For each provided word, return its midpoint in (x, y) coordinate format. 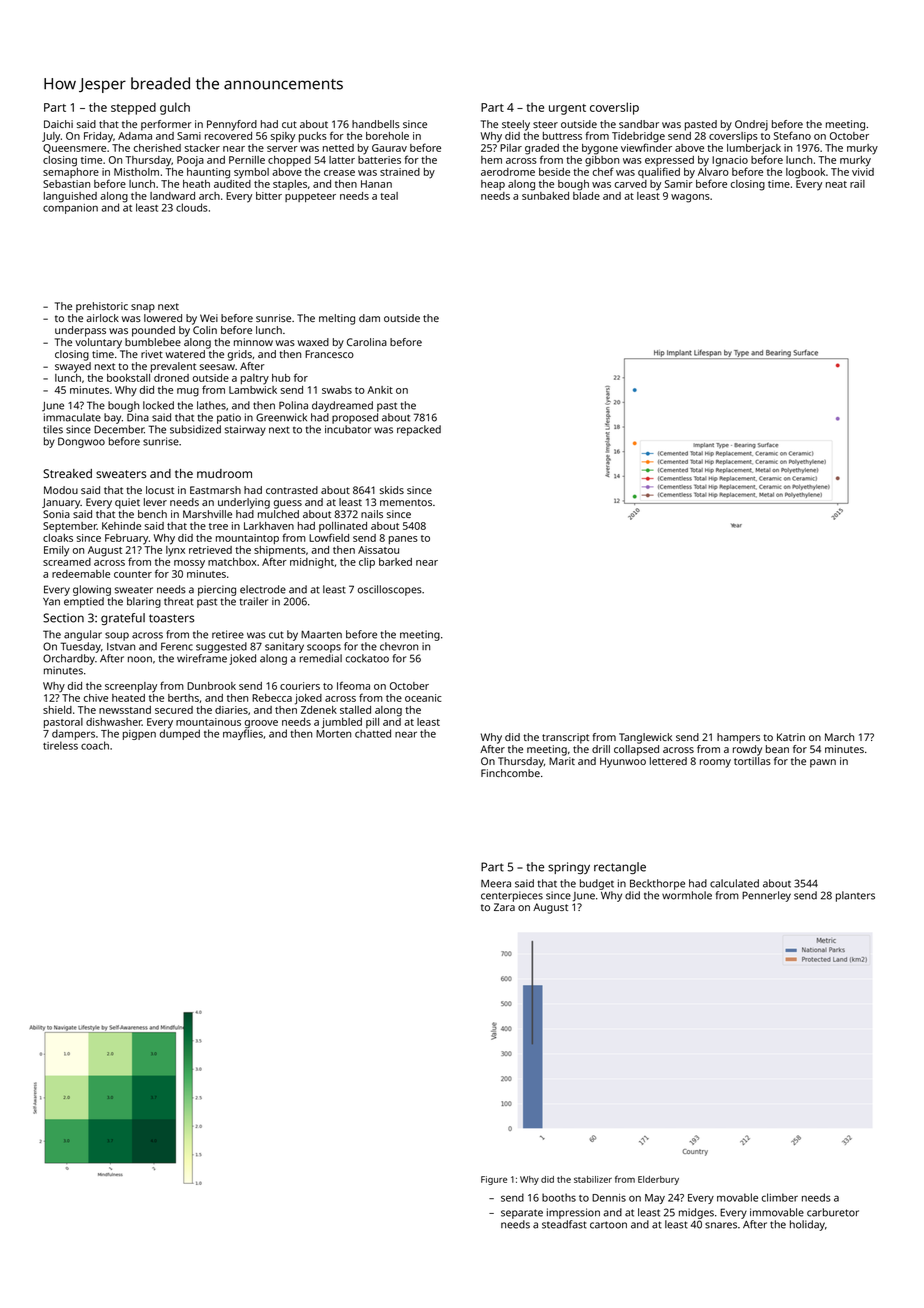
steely (516, 125)
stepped (133, 108)
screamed (67, 562)
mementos (406, 502)
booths (559, 1197)
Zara (504, 907)
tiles (53, 429)
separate (522, 1214)
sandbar (639, 124)
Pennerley (766, 896)
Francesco (329, 354)
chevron (399, 646)
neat (836, 184)
